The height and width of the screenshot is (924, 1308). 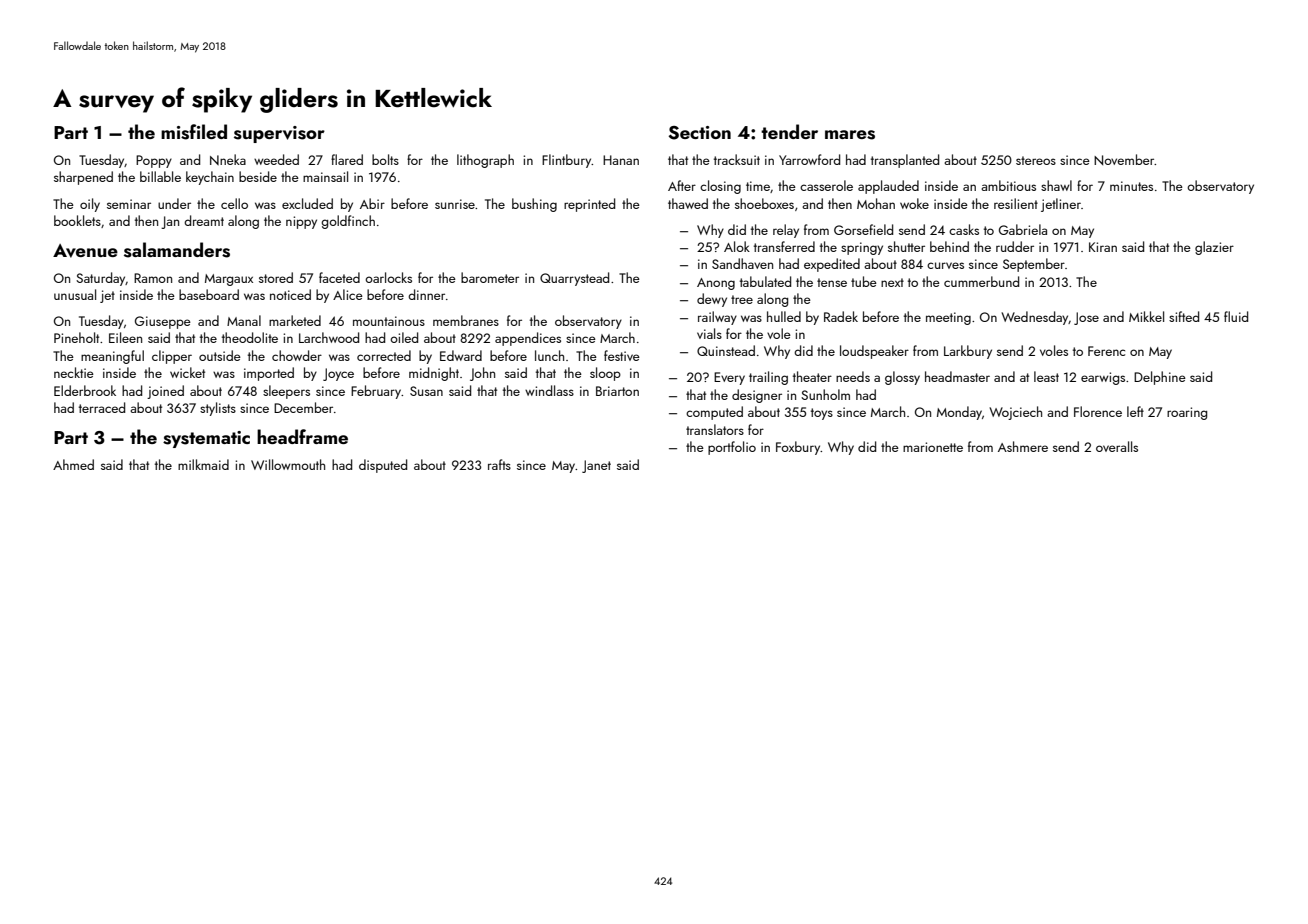 I want to click on Willowmouth, so click(x=288, y=464).
